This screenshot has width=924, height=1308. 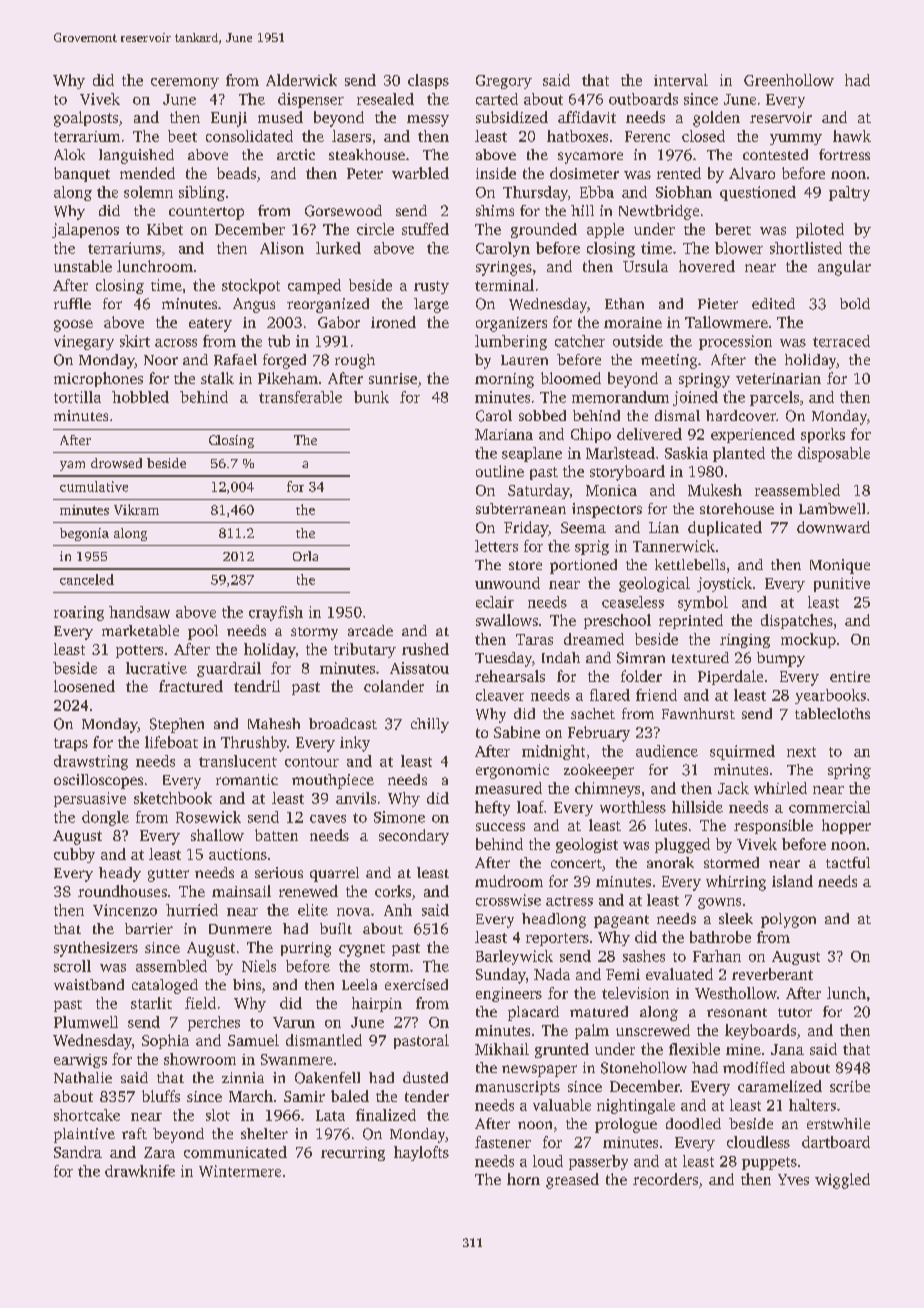 What do you see at coordinates (841, 341) in the screenshot?
I see `terraced` at bounding box center [841, 341].
